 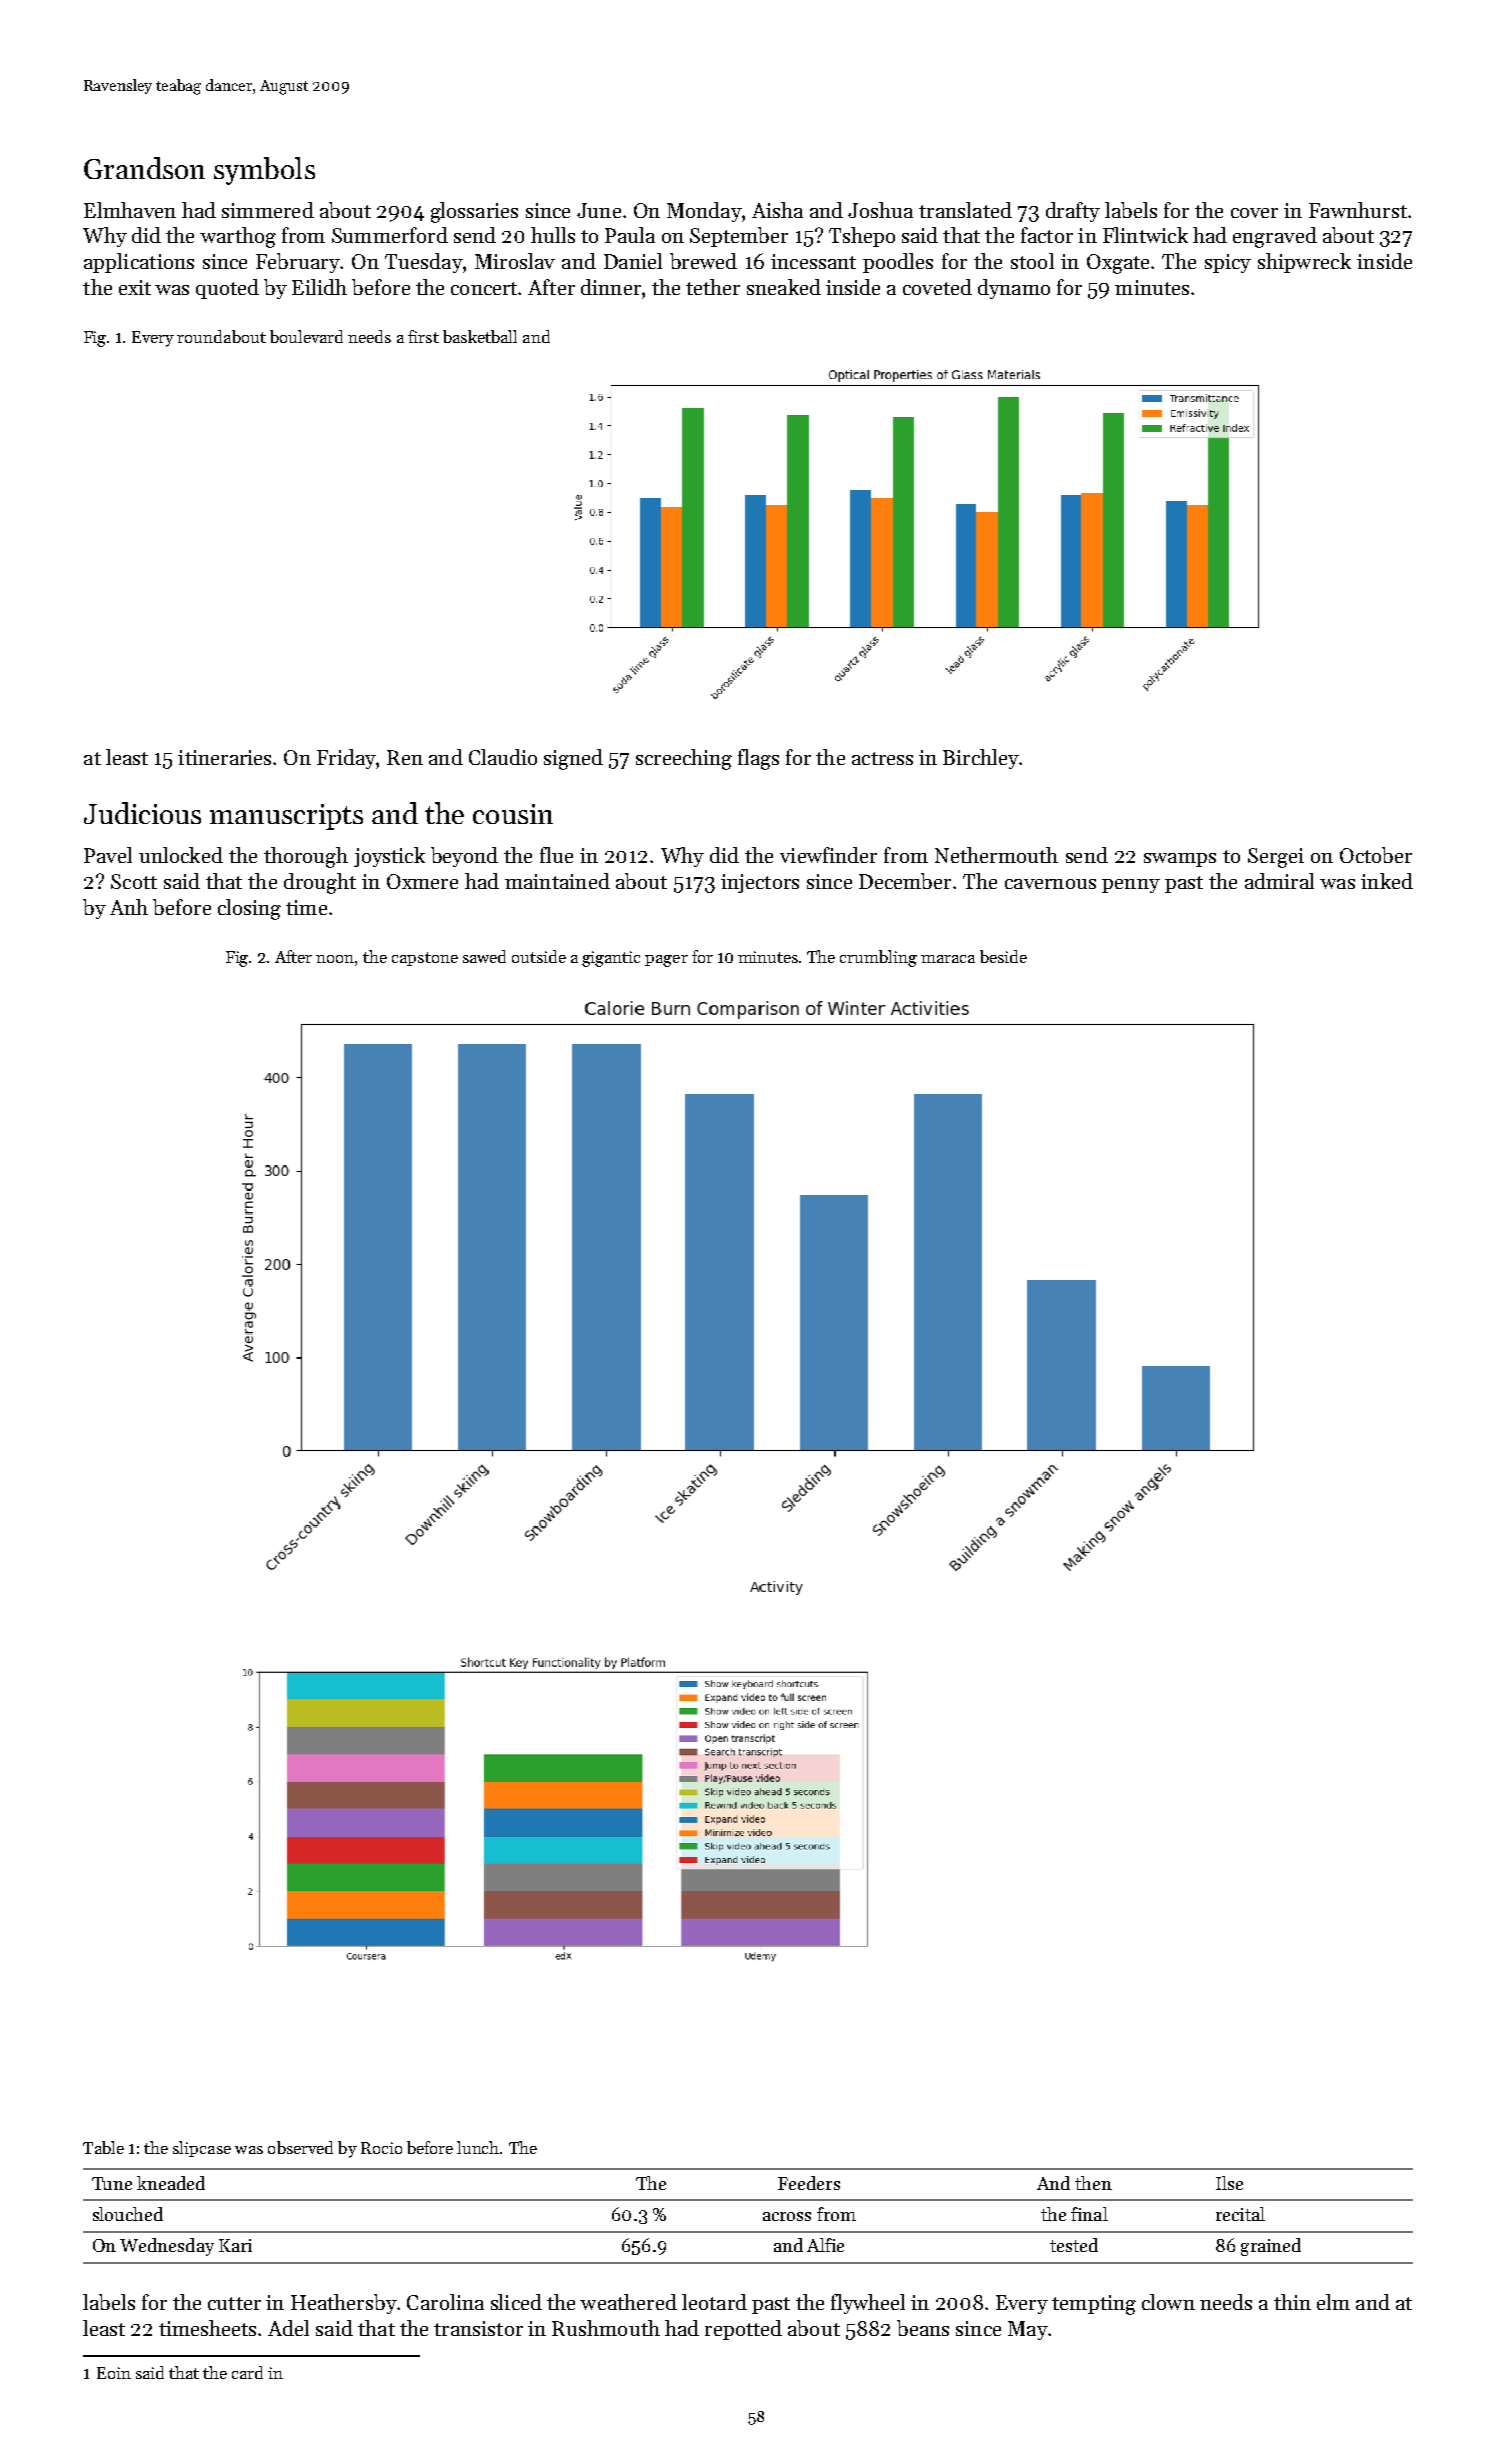 I want to click on maraca, so click(x=948, y=959).
